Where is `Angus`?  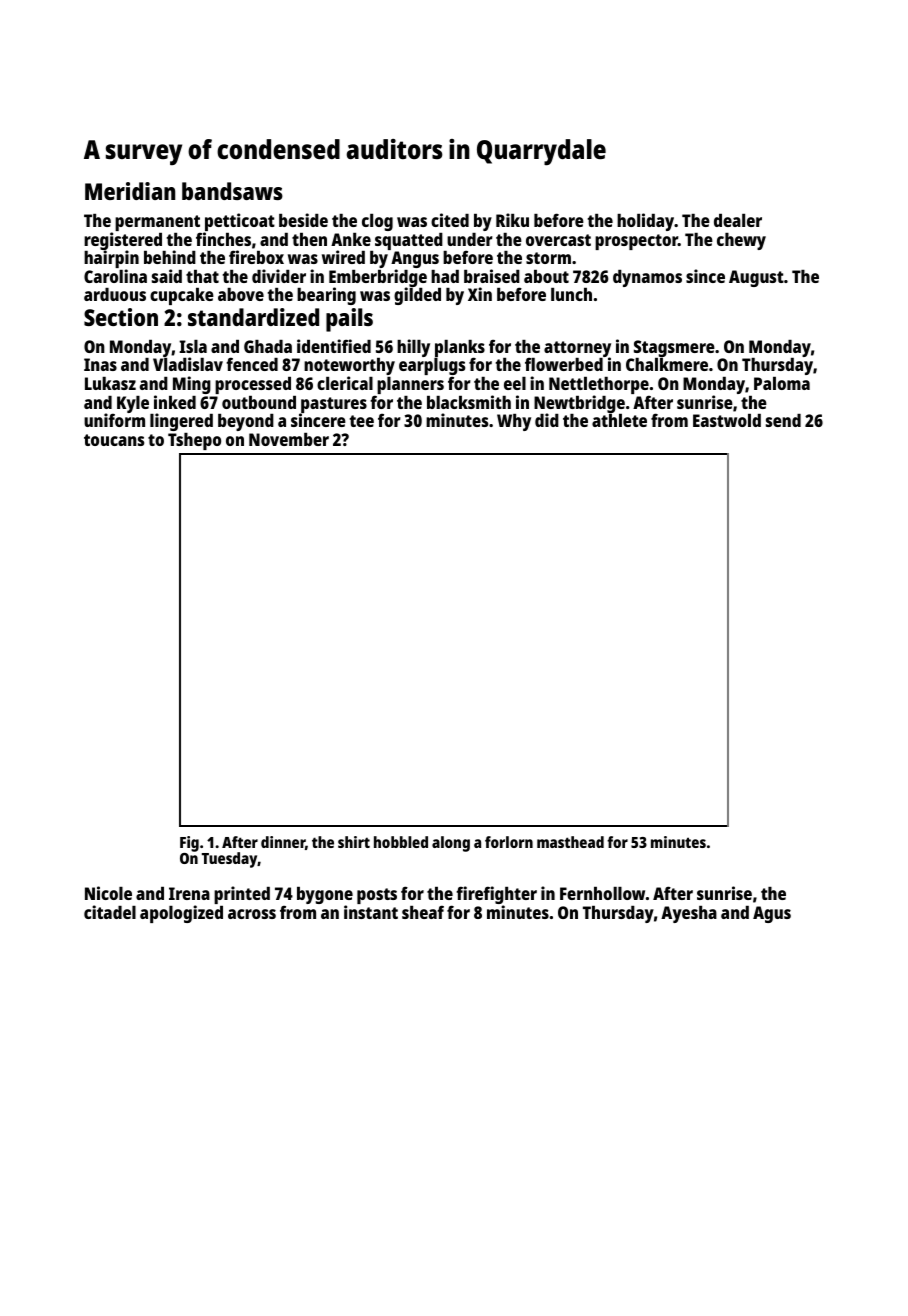 Angus is located at coordinates (415, 259).
